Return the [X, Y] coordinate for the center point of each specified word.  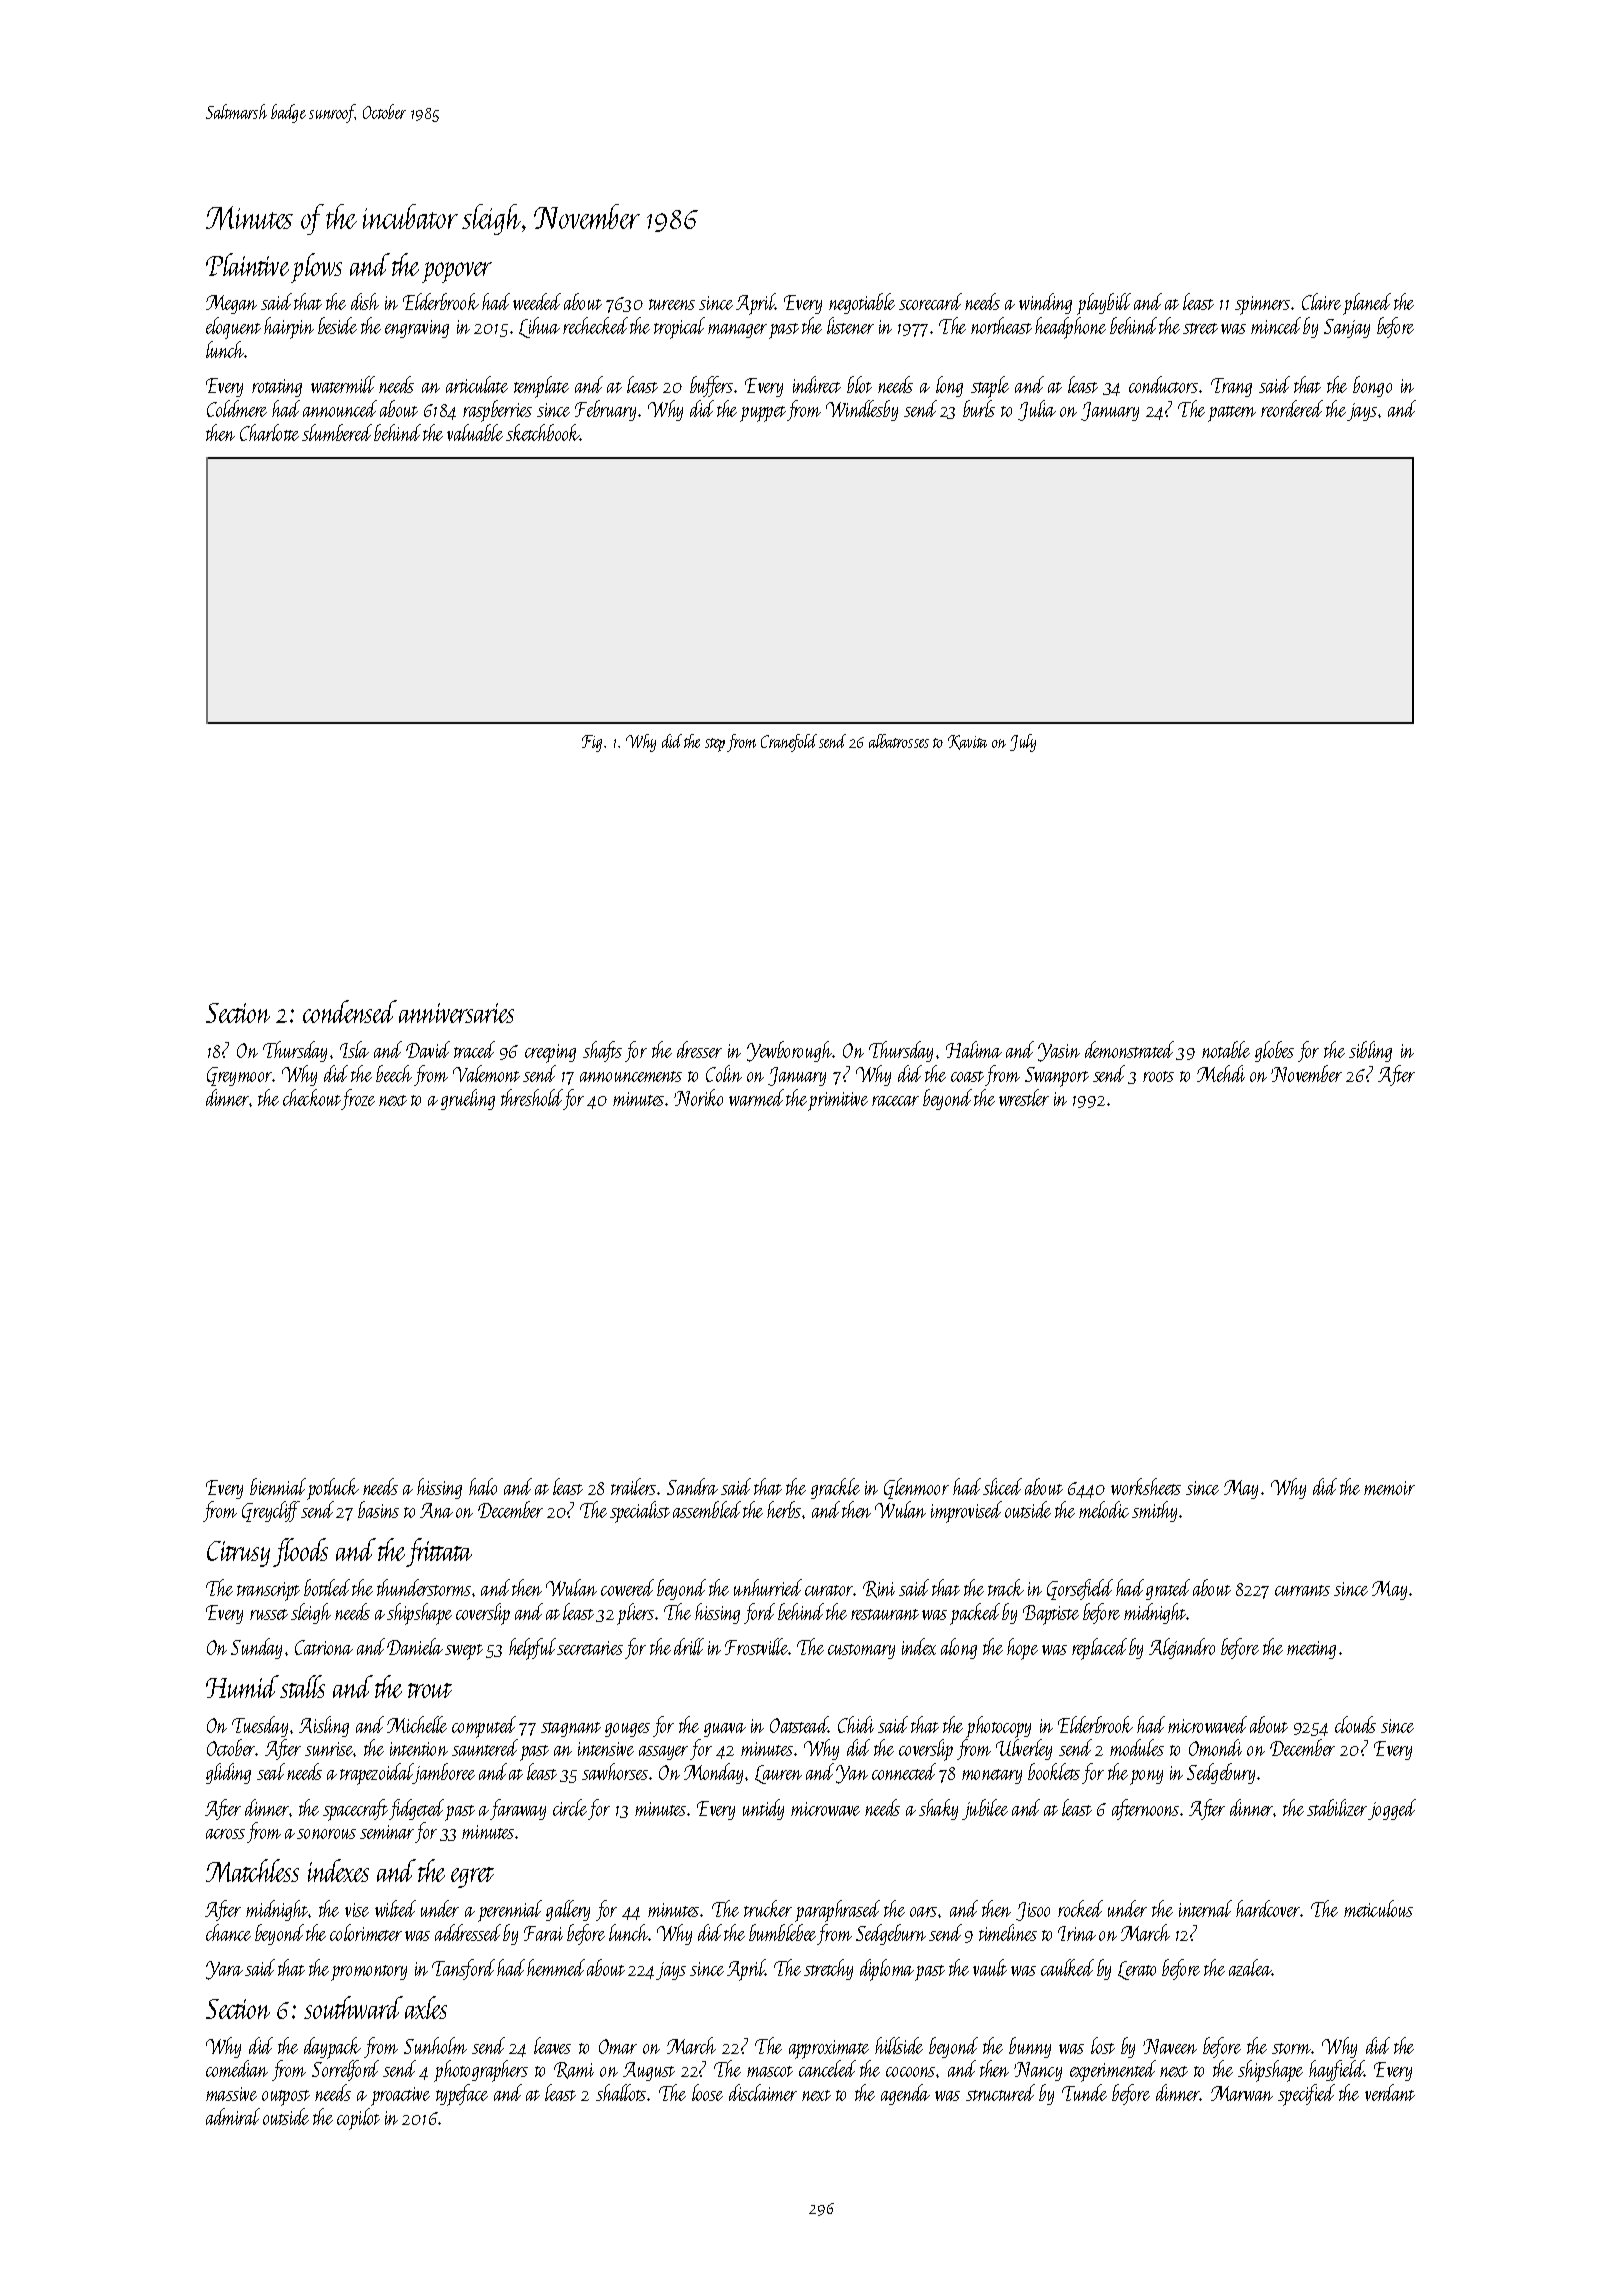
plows [316, 268]
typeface [462, 2095]
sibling [1370, 1051]
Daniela [415, 1646]
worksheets [1146, 1486]
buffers [711, 386]
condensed [350, 1011]
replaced [1099, 1649]
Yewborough [789, 1051]
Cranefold [789, 743]
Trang [1231, 387]
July [1023, 743]
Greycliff [271, 1511]
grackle [835, 1488]
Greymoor [239, 1076]
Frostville [757, 1646]
